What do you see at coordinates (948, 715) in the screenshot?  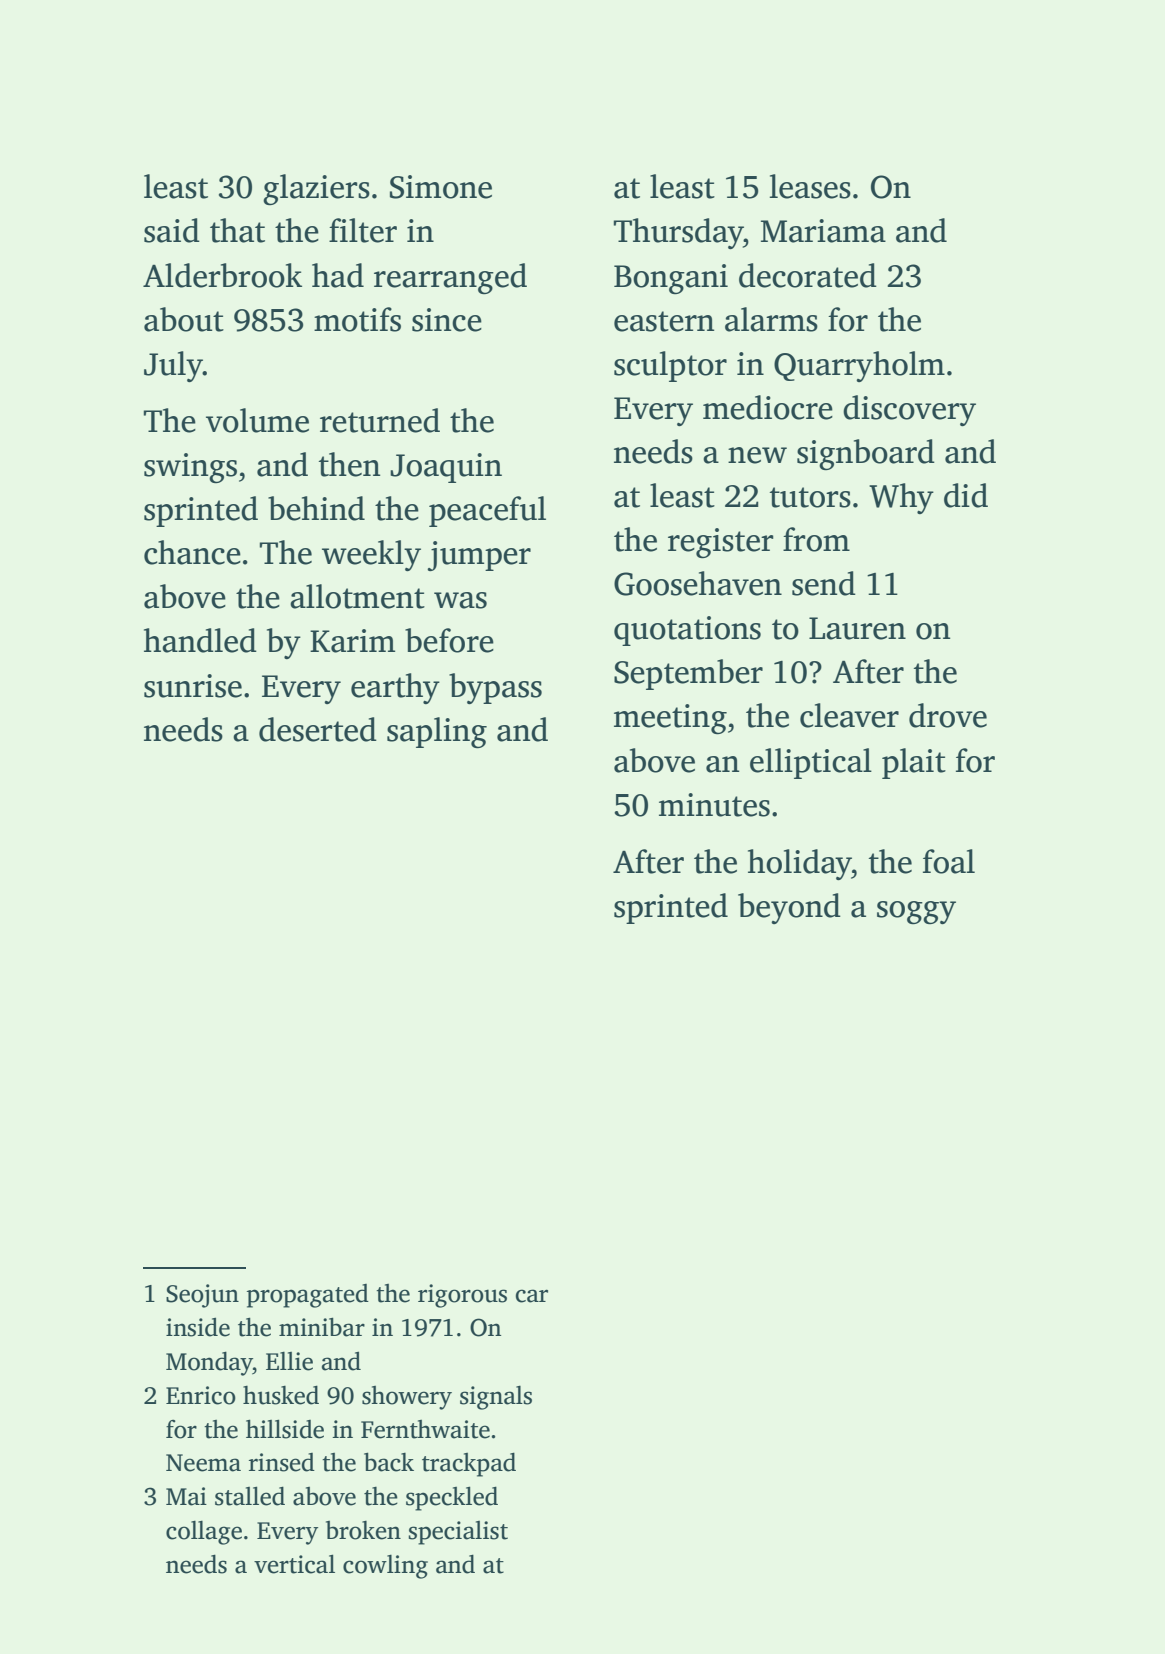 I see `drove` at bounding box center [948, 715].
